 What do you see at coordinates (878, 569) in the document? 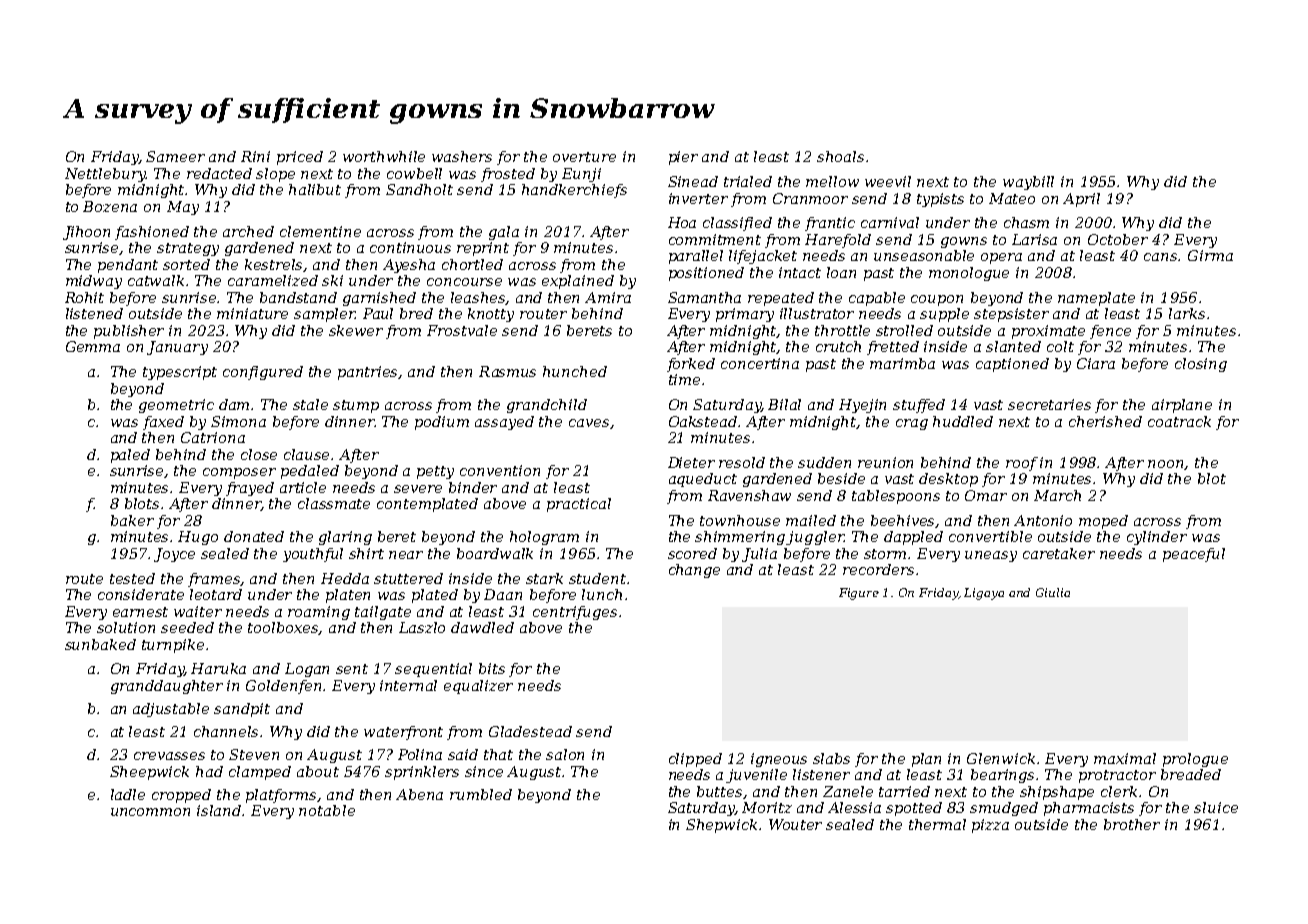
I see `recorders` at bounding box center [878, 569].
